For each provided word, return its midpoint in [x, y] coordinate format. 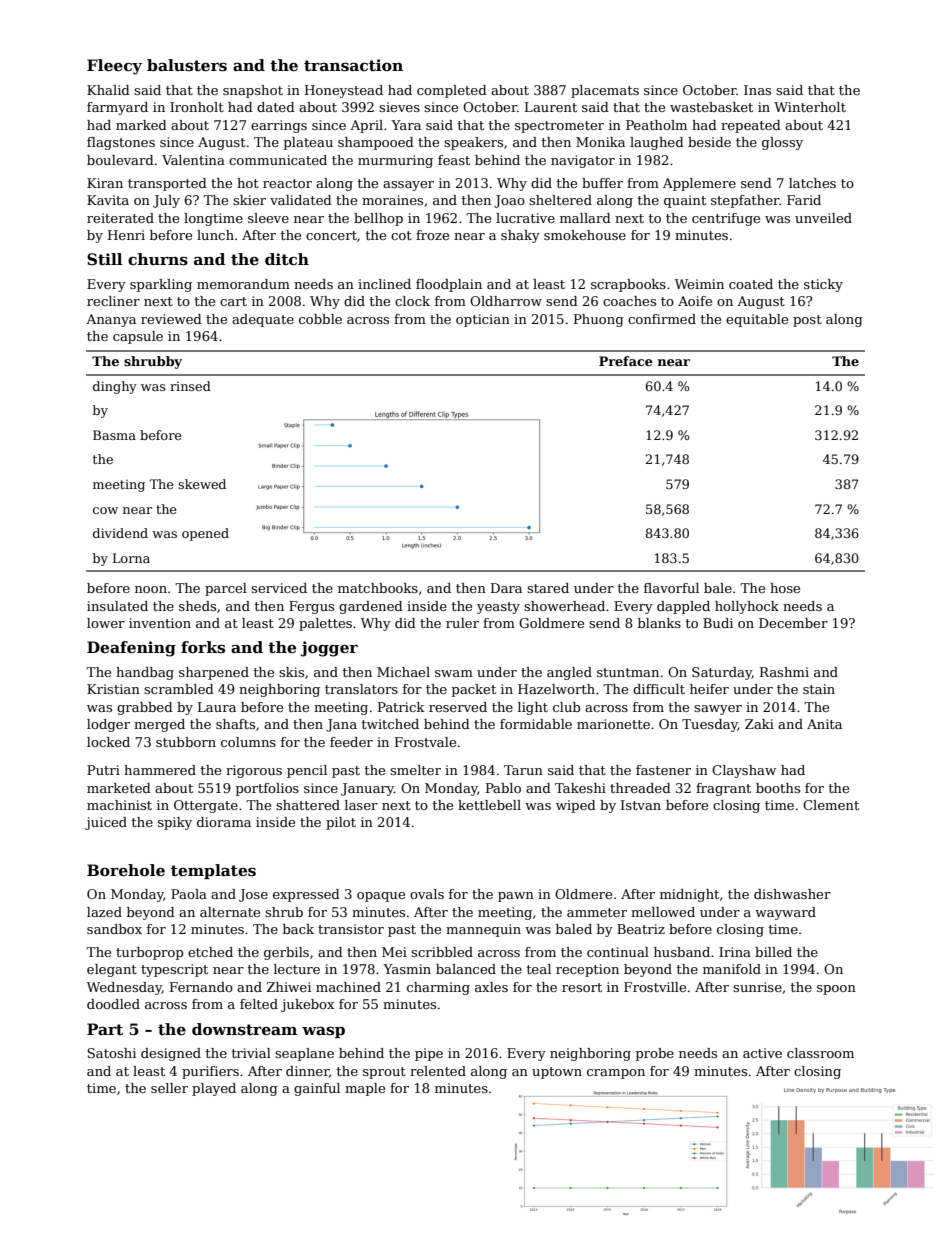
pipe [429, 1054]
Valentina [193, 160]
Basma [114, 435]
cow [105, 510]
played [214, 1089]
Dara [506, 588]
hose [785, 588]
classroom [820, 1053]
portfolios [267, 789]
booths [778, 788]
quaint [685, 201]
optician [483, 320]
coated [751, 284]
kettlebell [489, 805]
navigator [583, 161]
